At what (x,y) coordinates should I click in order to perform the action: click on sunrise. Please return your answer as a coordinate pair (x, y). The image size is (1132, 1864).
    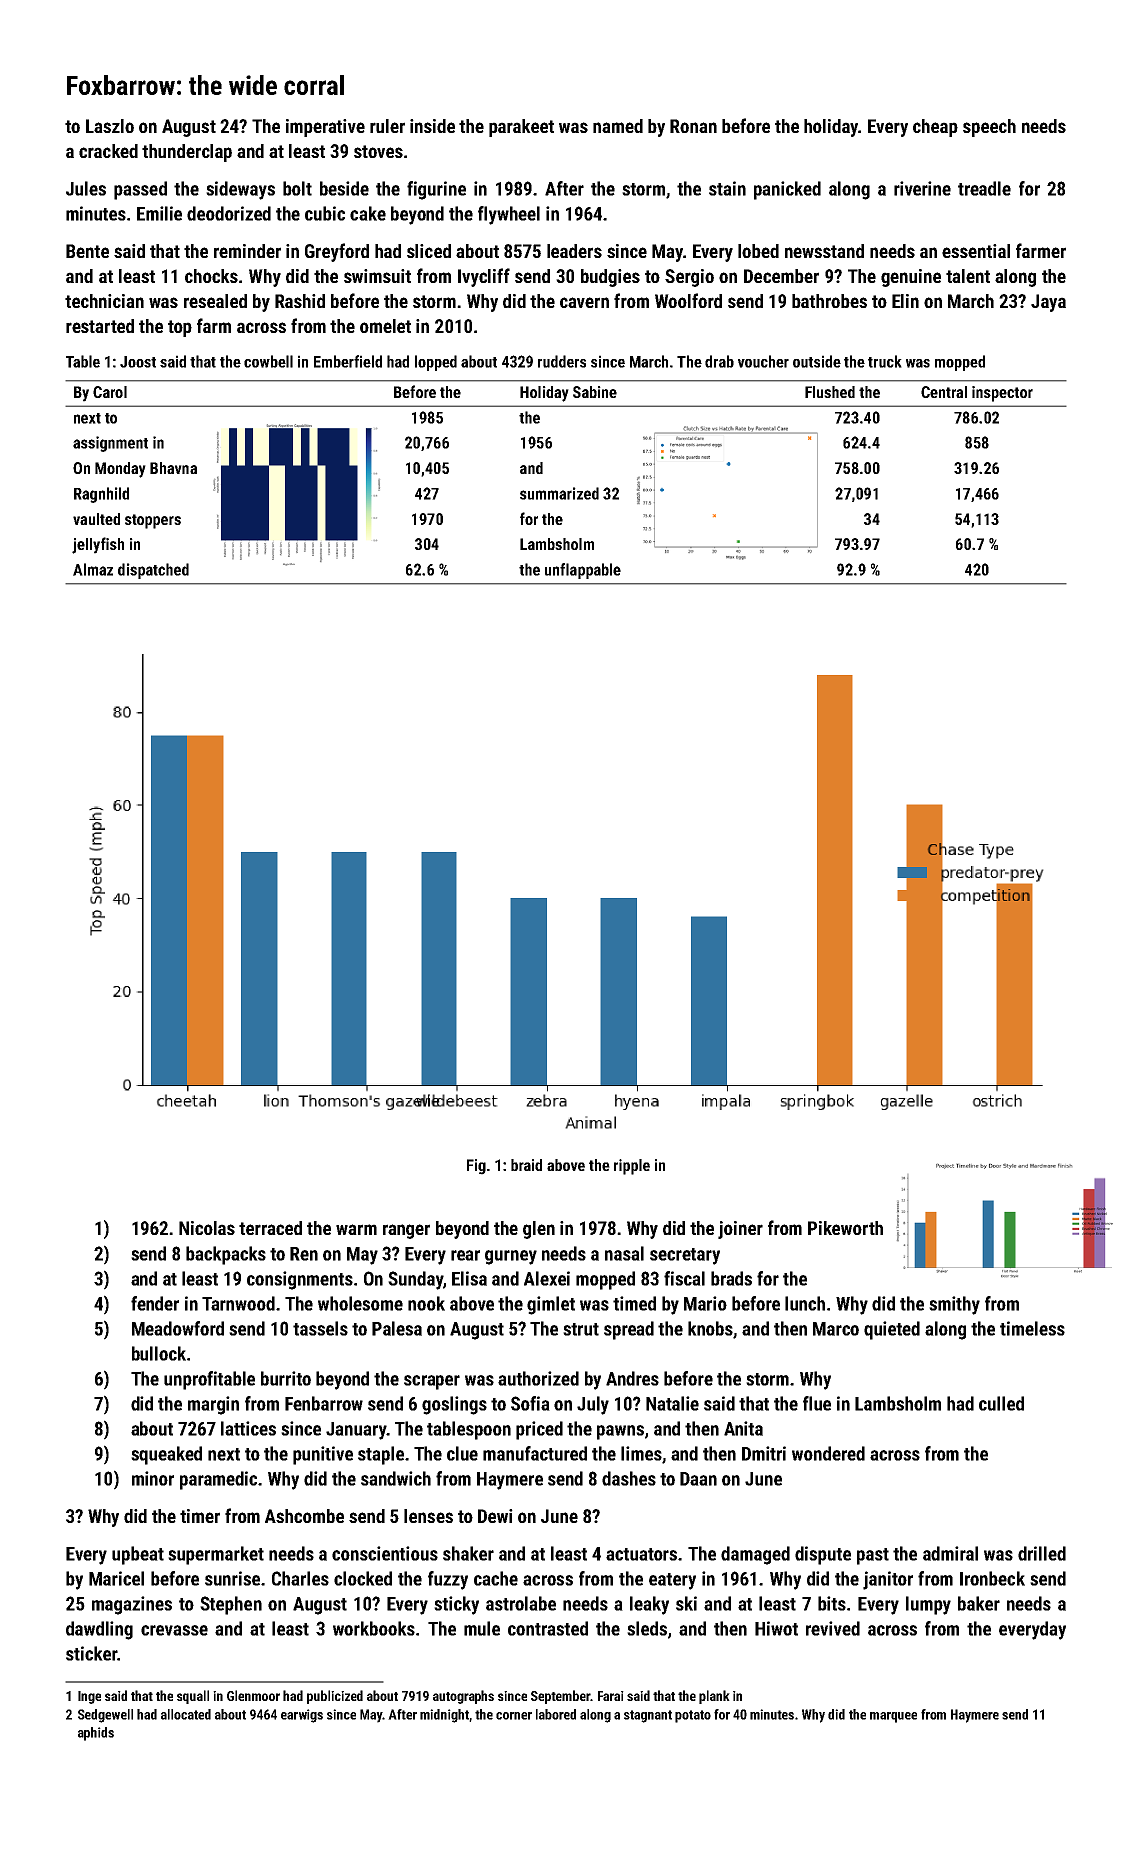
    Looking at the image, I should click on (232, 1578).
